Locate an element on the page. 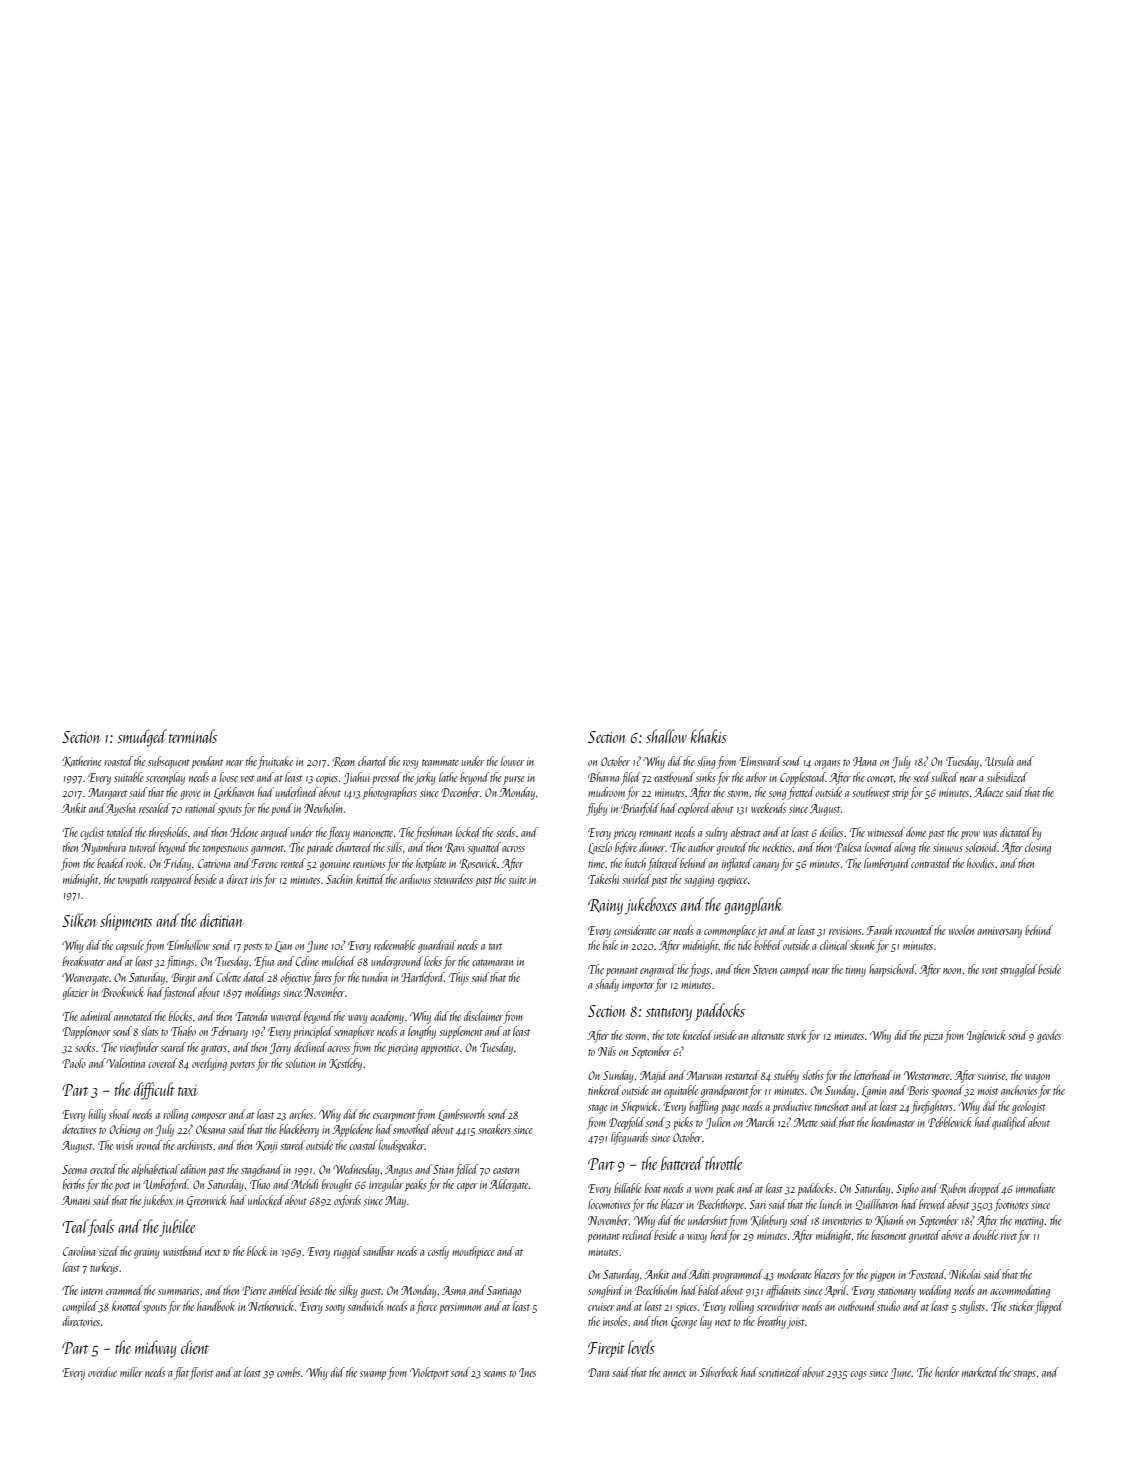 Image resolution: width=1128 pixels, height=1460 pixels. flyby is located at coordinates (596, 809).
